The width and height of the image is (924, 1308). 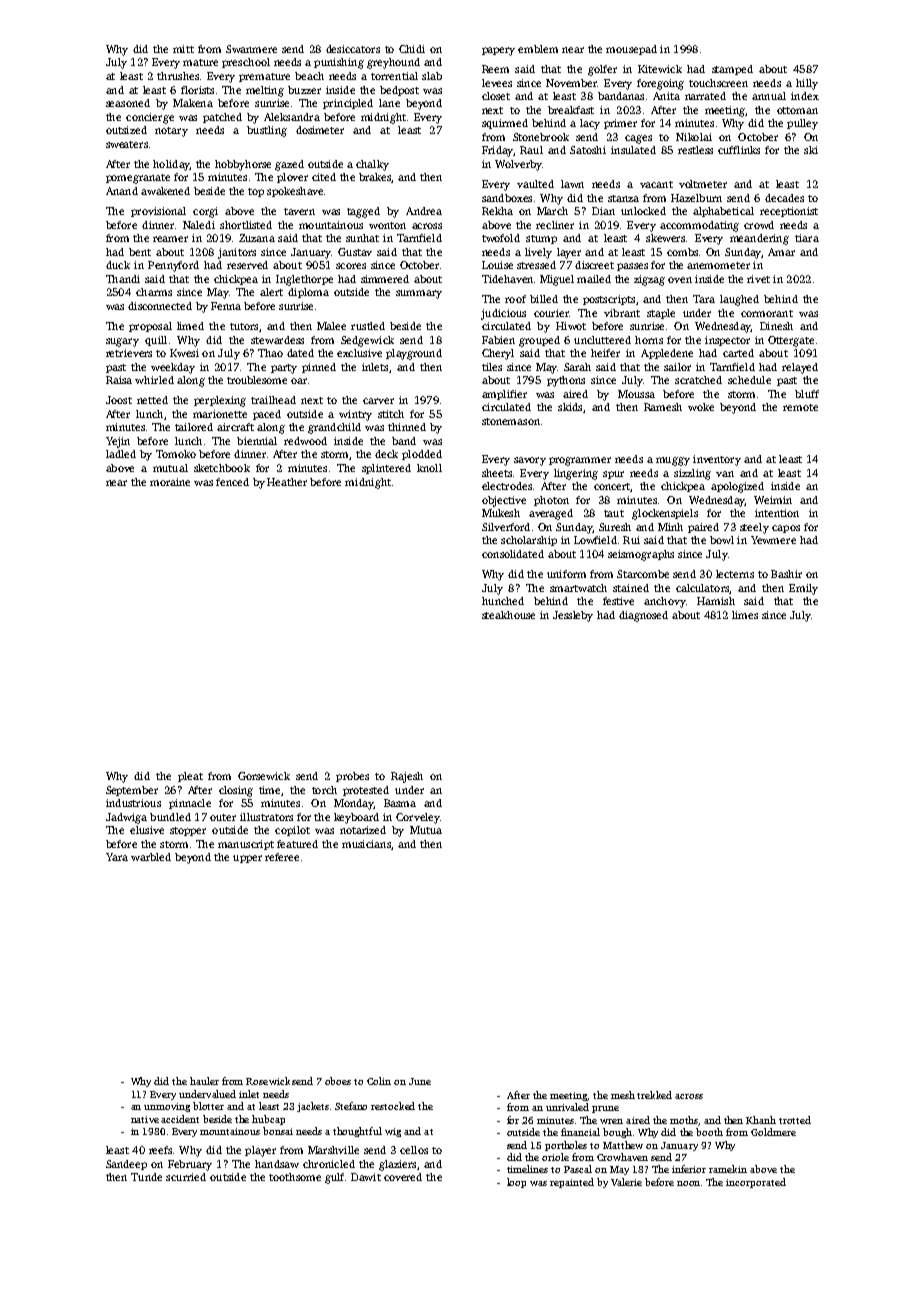 I want to click on thrushes, so click(x=178, y=76).
